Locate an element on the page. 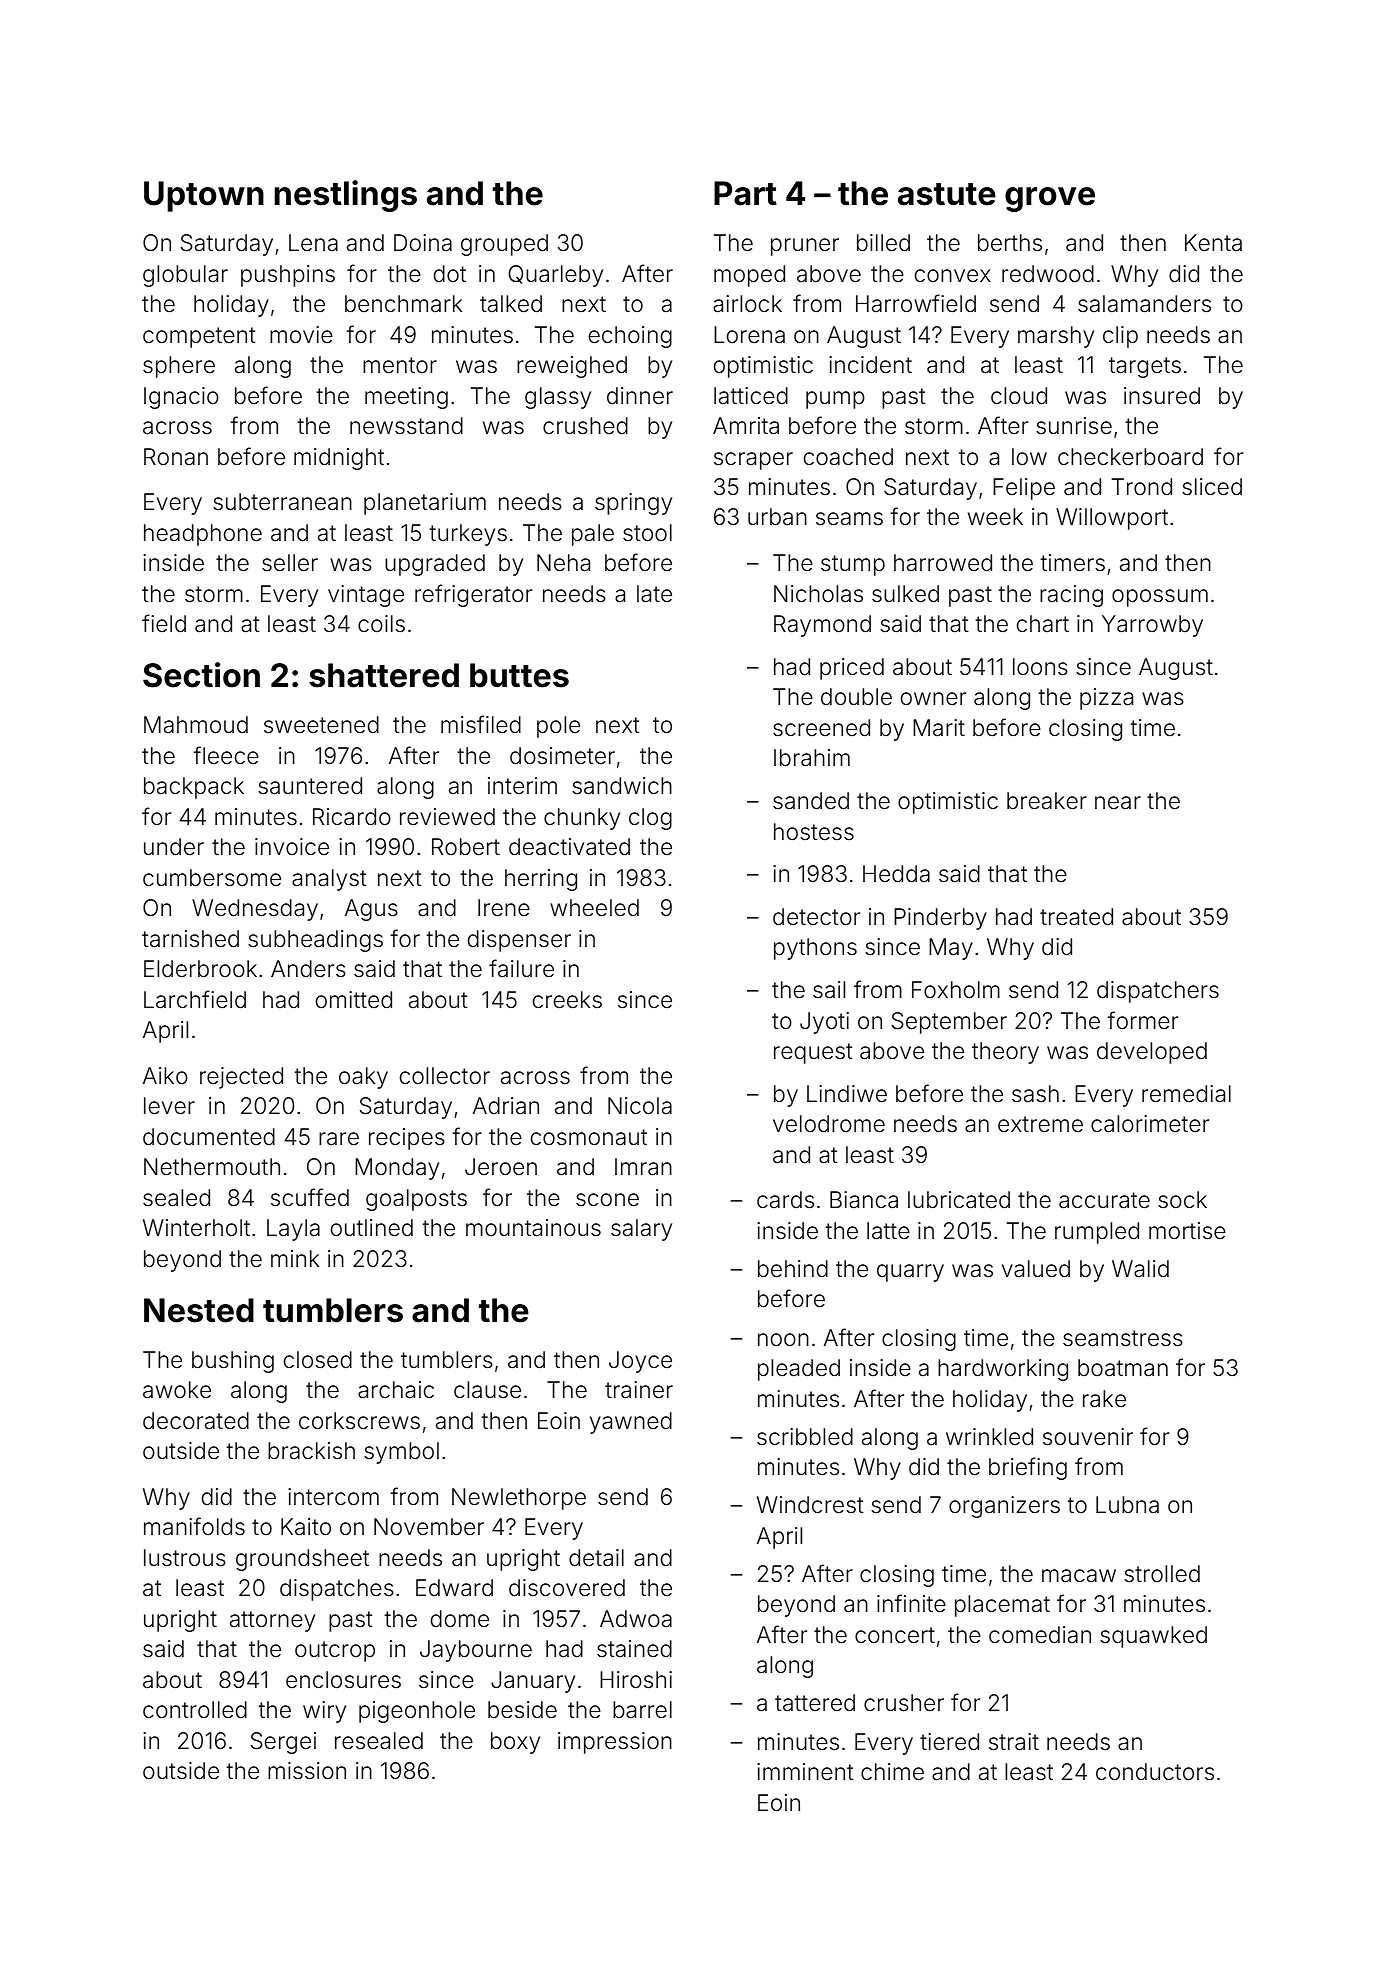  barrel is located at coordinates (642, 1710).
